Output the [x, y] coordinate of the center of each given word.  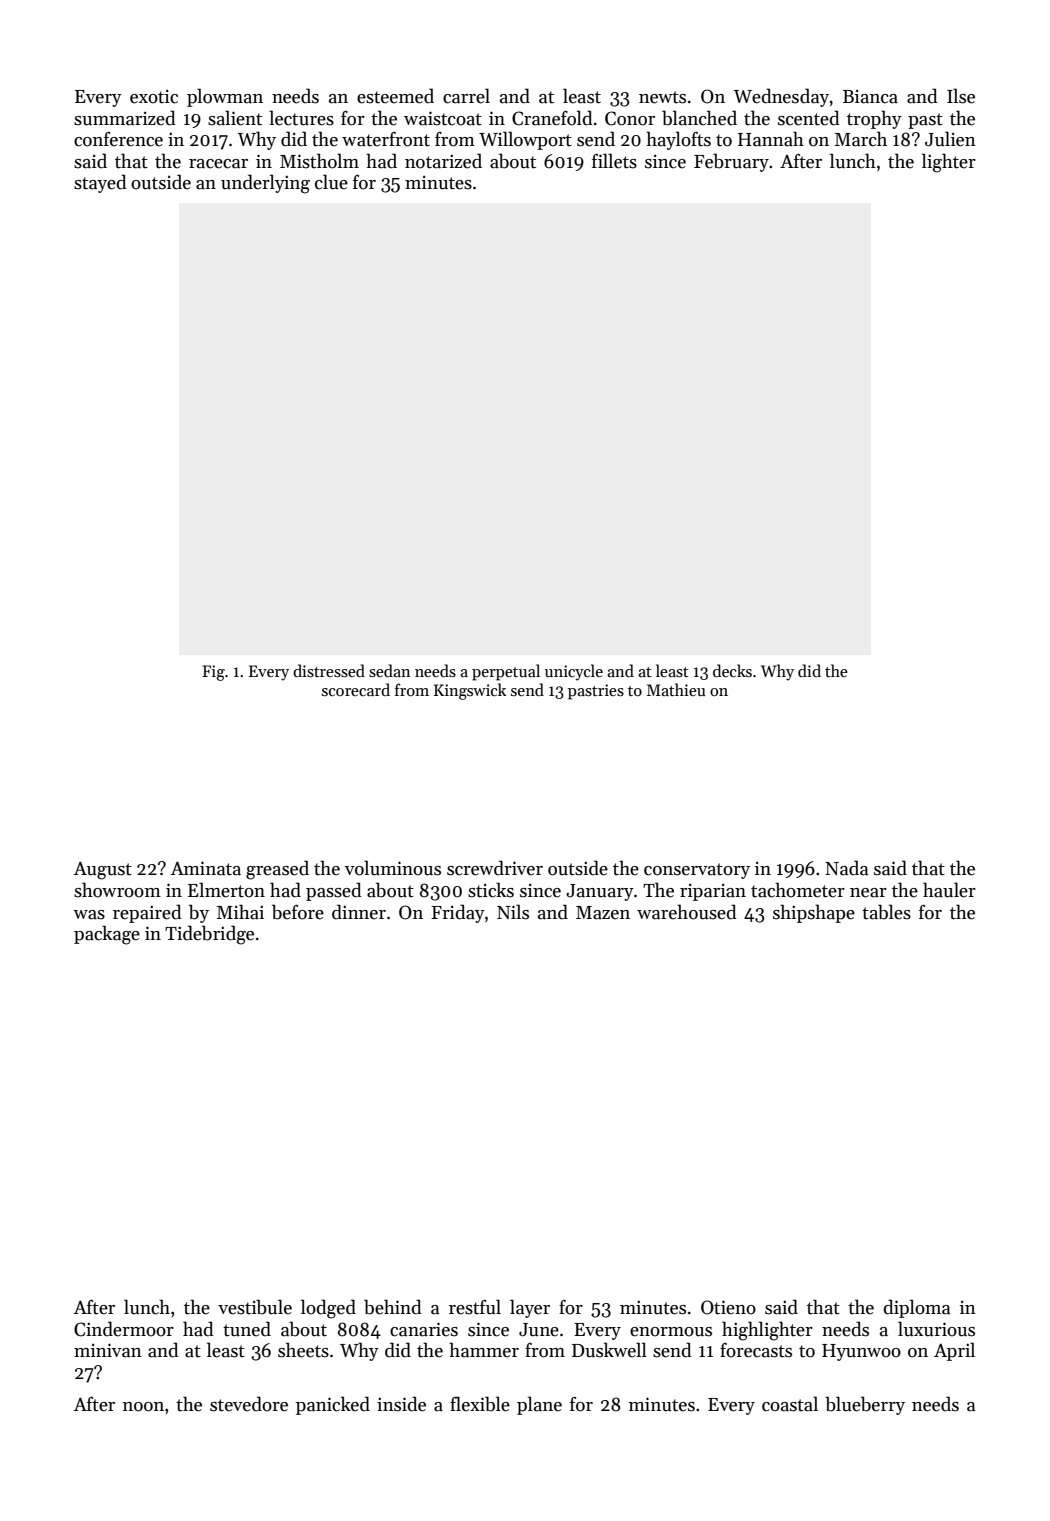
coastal [790, 1404]
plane [539, 1405]
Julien [950, 139]
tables [886, 912]
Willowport [525, 140]
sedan [389, 671]
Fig [213, 673]
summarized [125, 118]
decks [732, 670]
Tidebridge [209, 935]
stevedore [249, 1404]
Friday [458, 913]
